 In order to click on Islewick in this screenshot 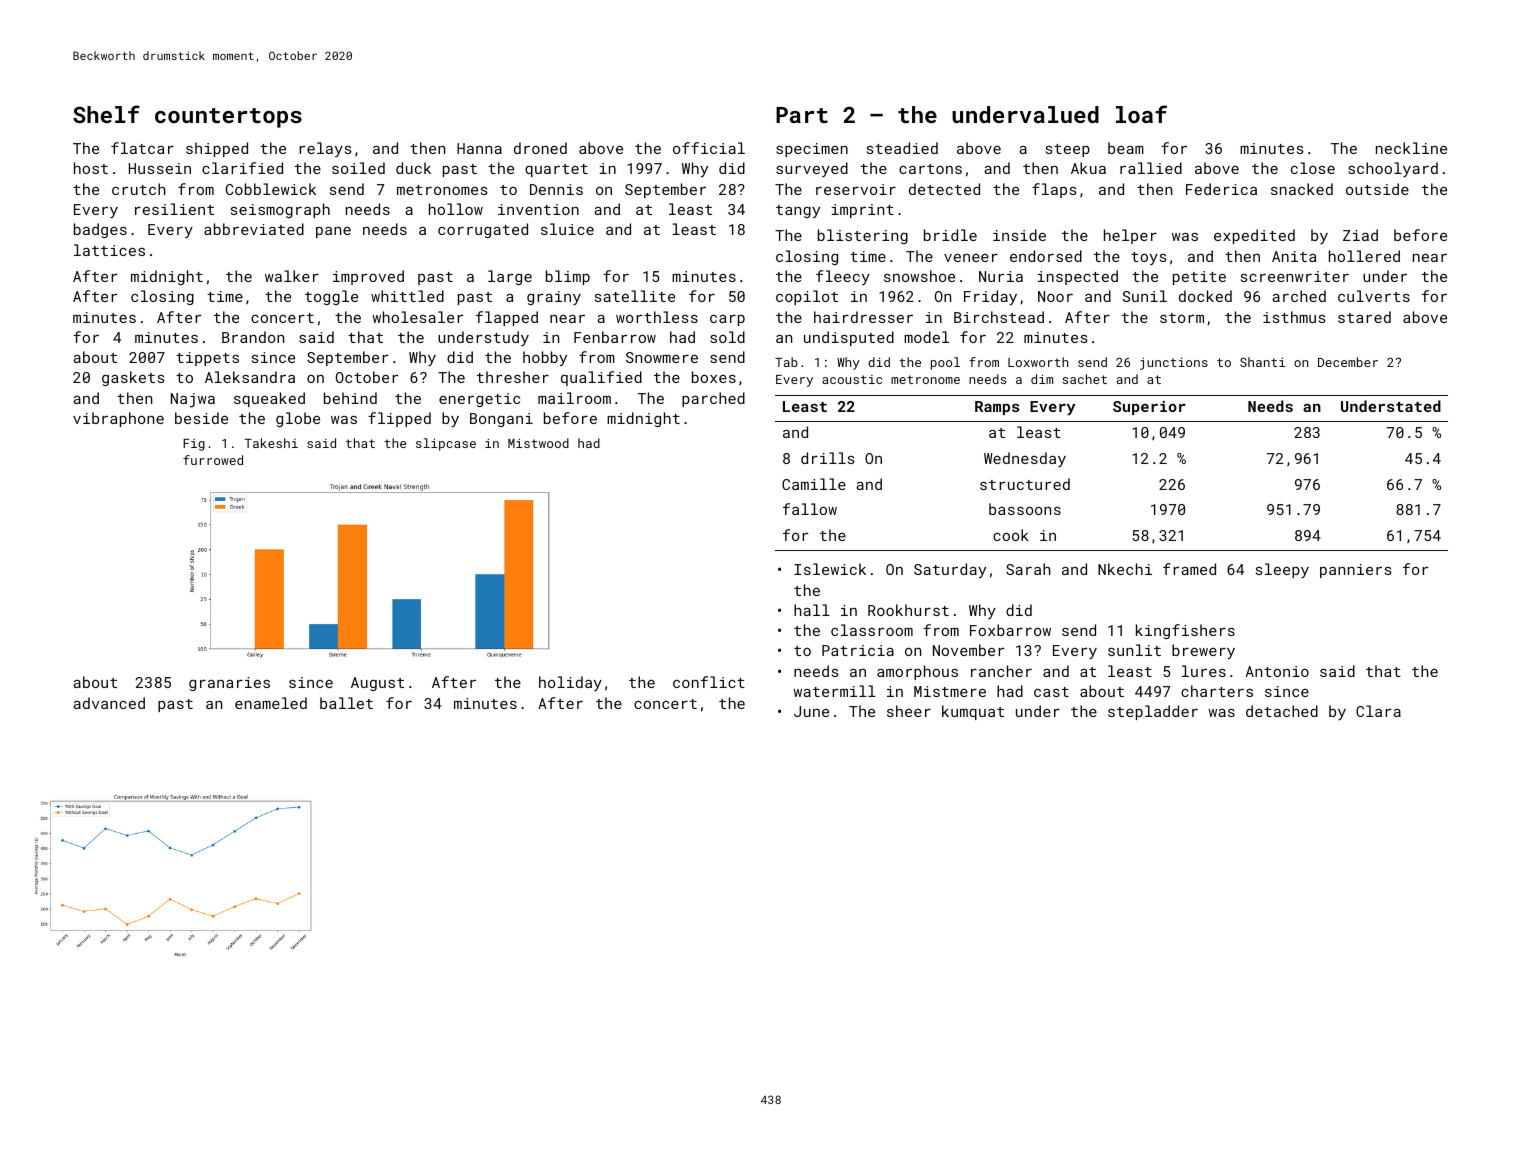, I will do `click(830, 569)`.
